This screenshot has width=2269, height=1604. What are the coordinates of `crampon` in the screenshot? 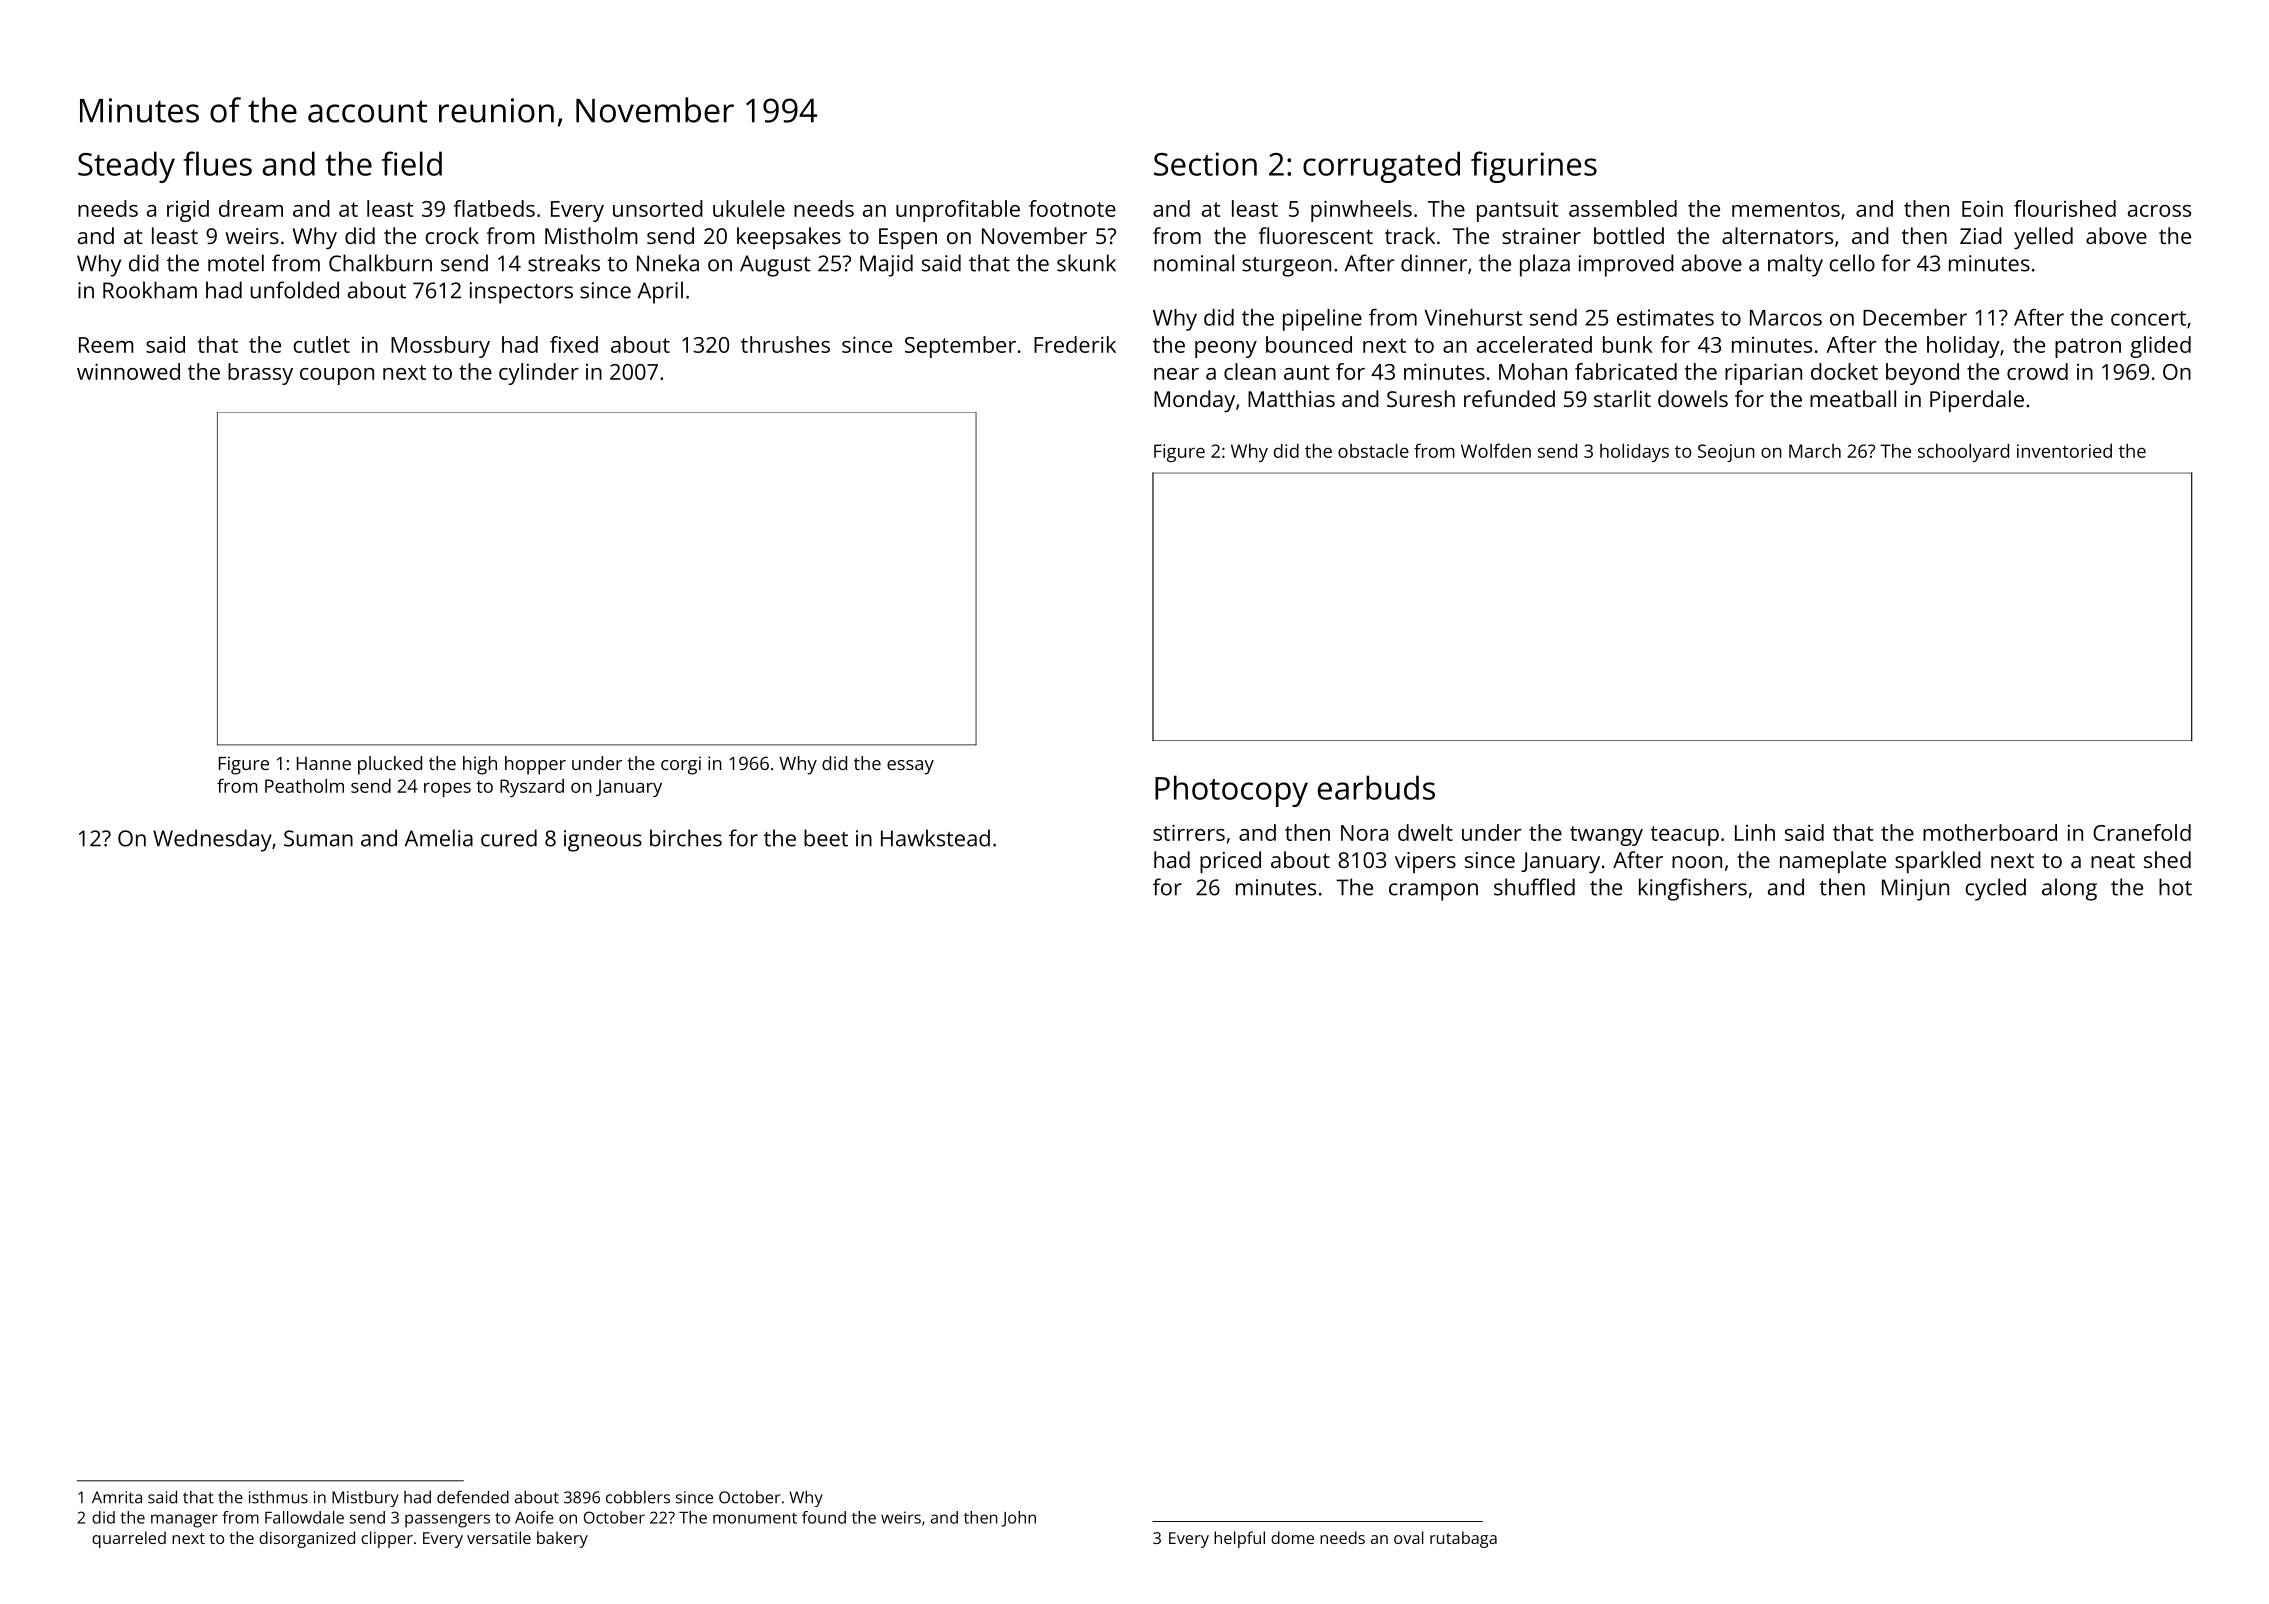 It's located at (1433, 892).
